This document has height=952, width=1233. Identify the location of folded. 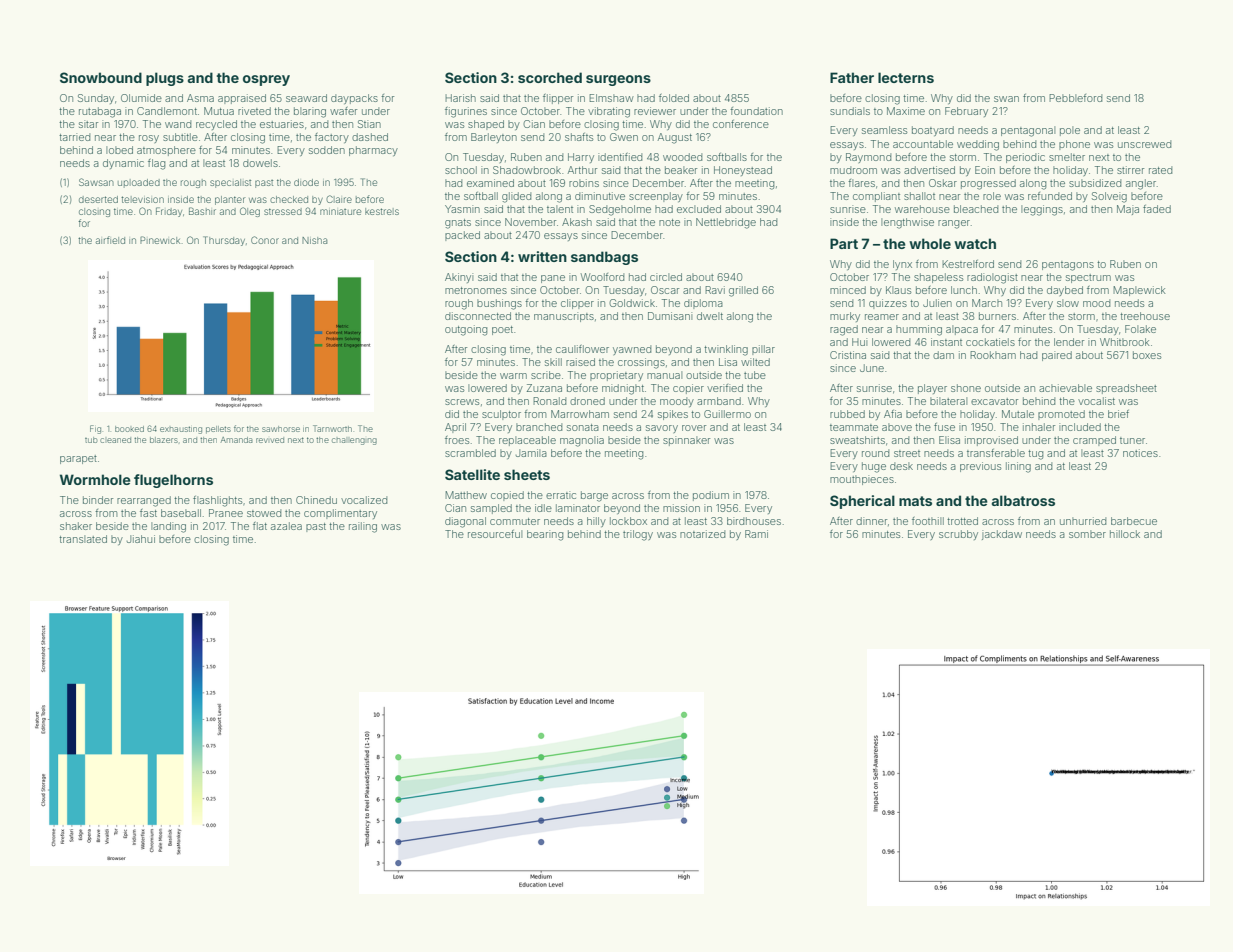
(674, 98).
